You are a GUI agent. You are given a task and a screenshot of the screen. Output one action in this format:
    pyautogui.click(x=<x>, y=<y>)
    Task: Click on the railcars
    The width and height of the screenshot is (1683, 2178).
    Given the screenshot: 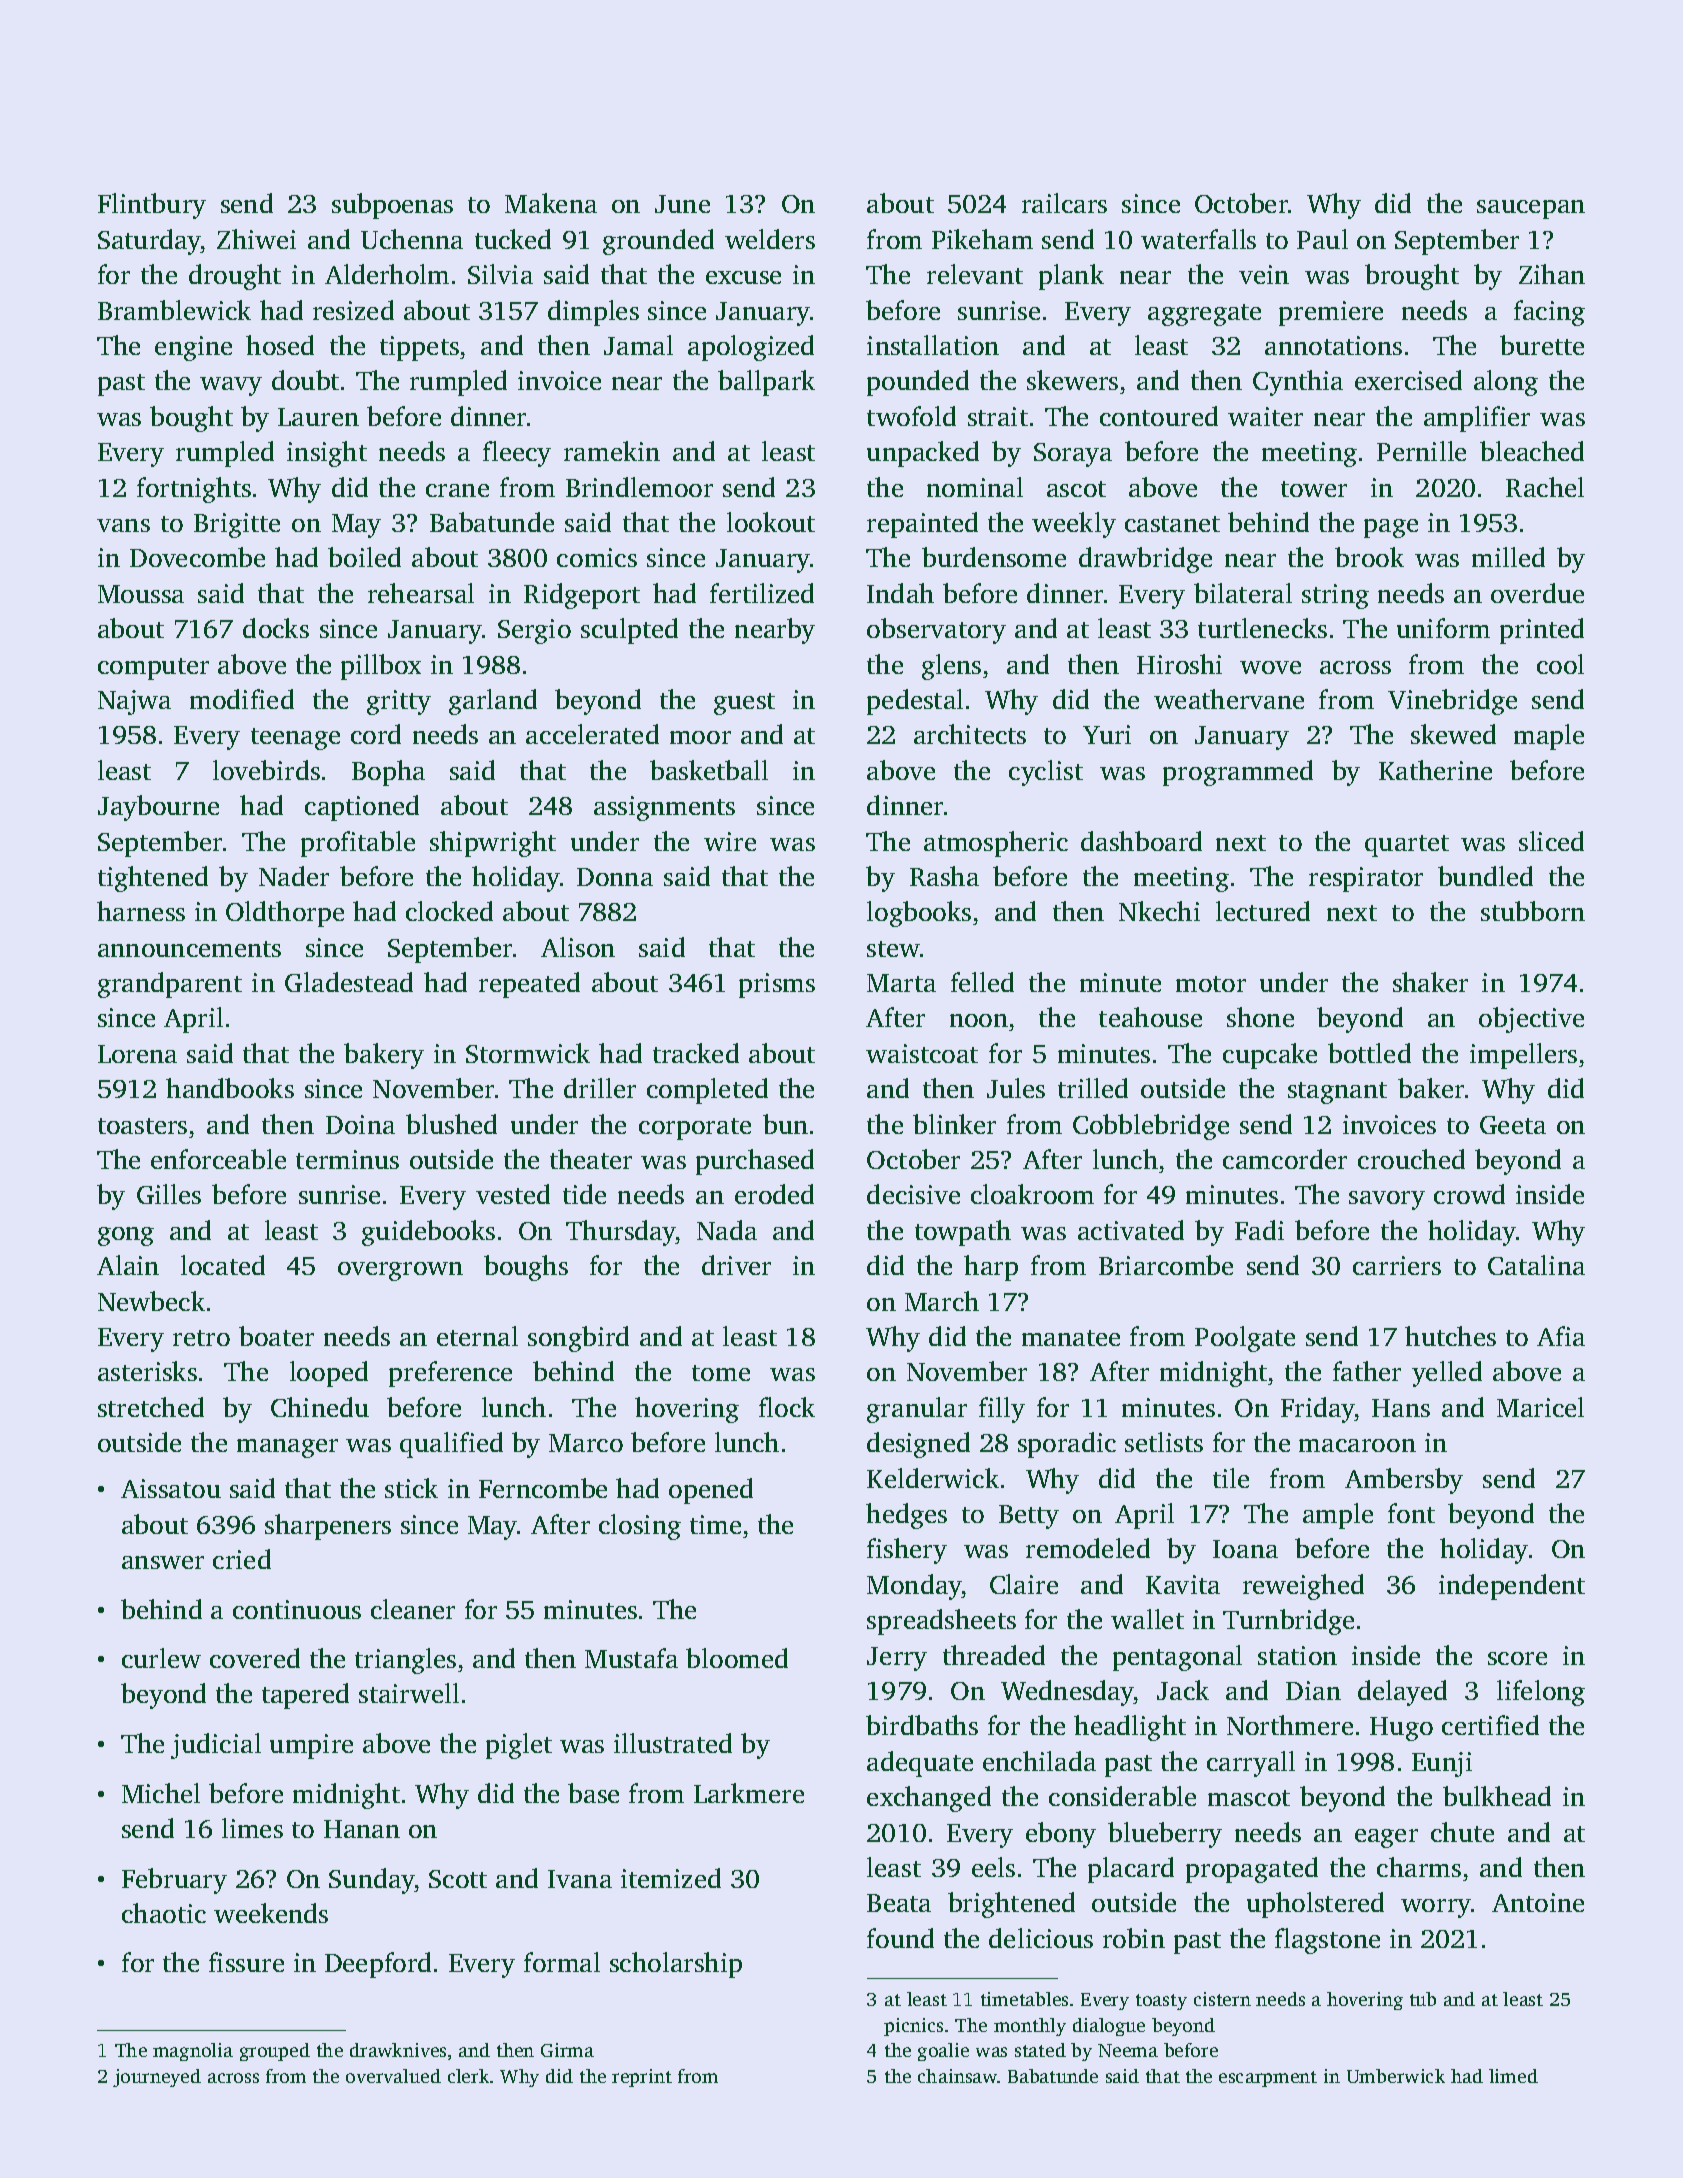 What is the action you would take?
    pyautogui.click(x=1064, y=203)
